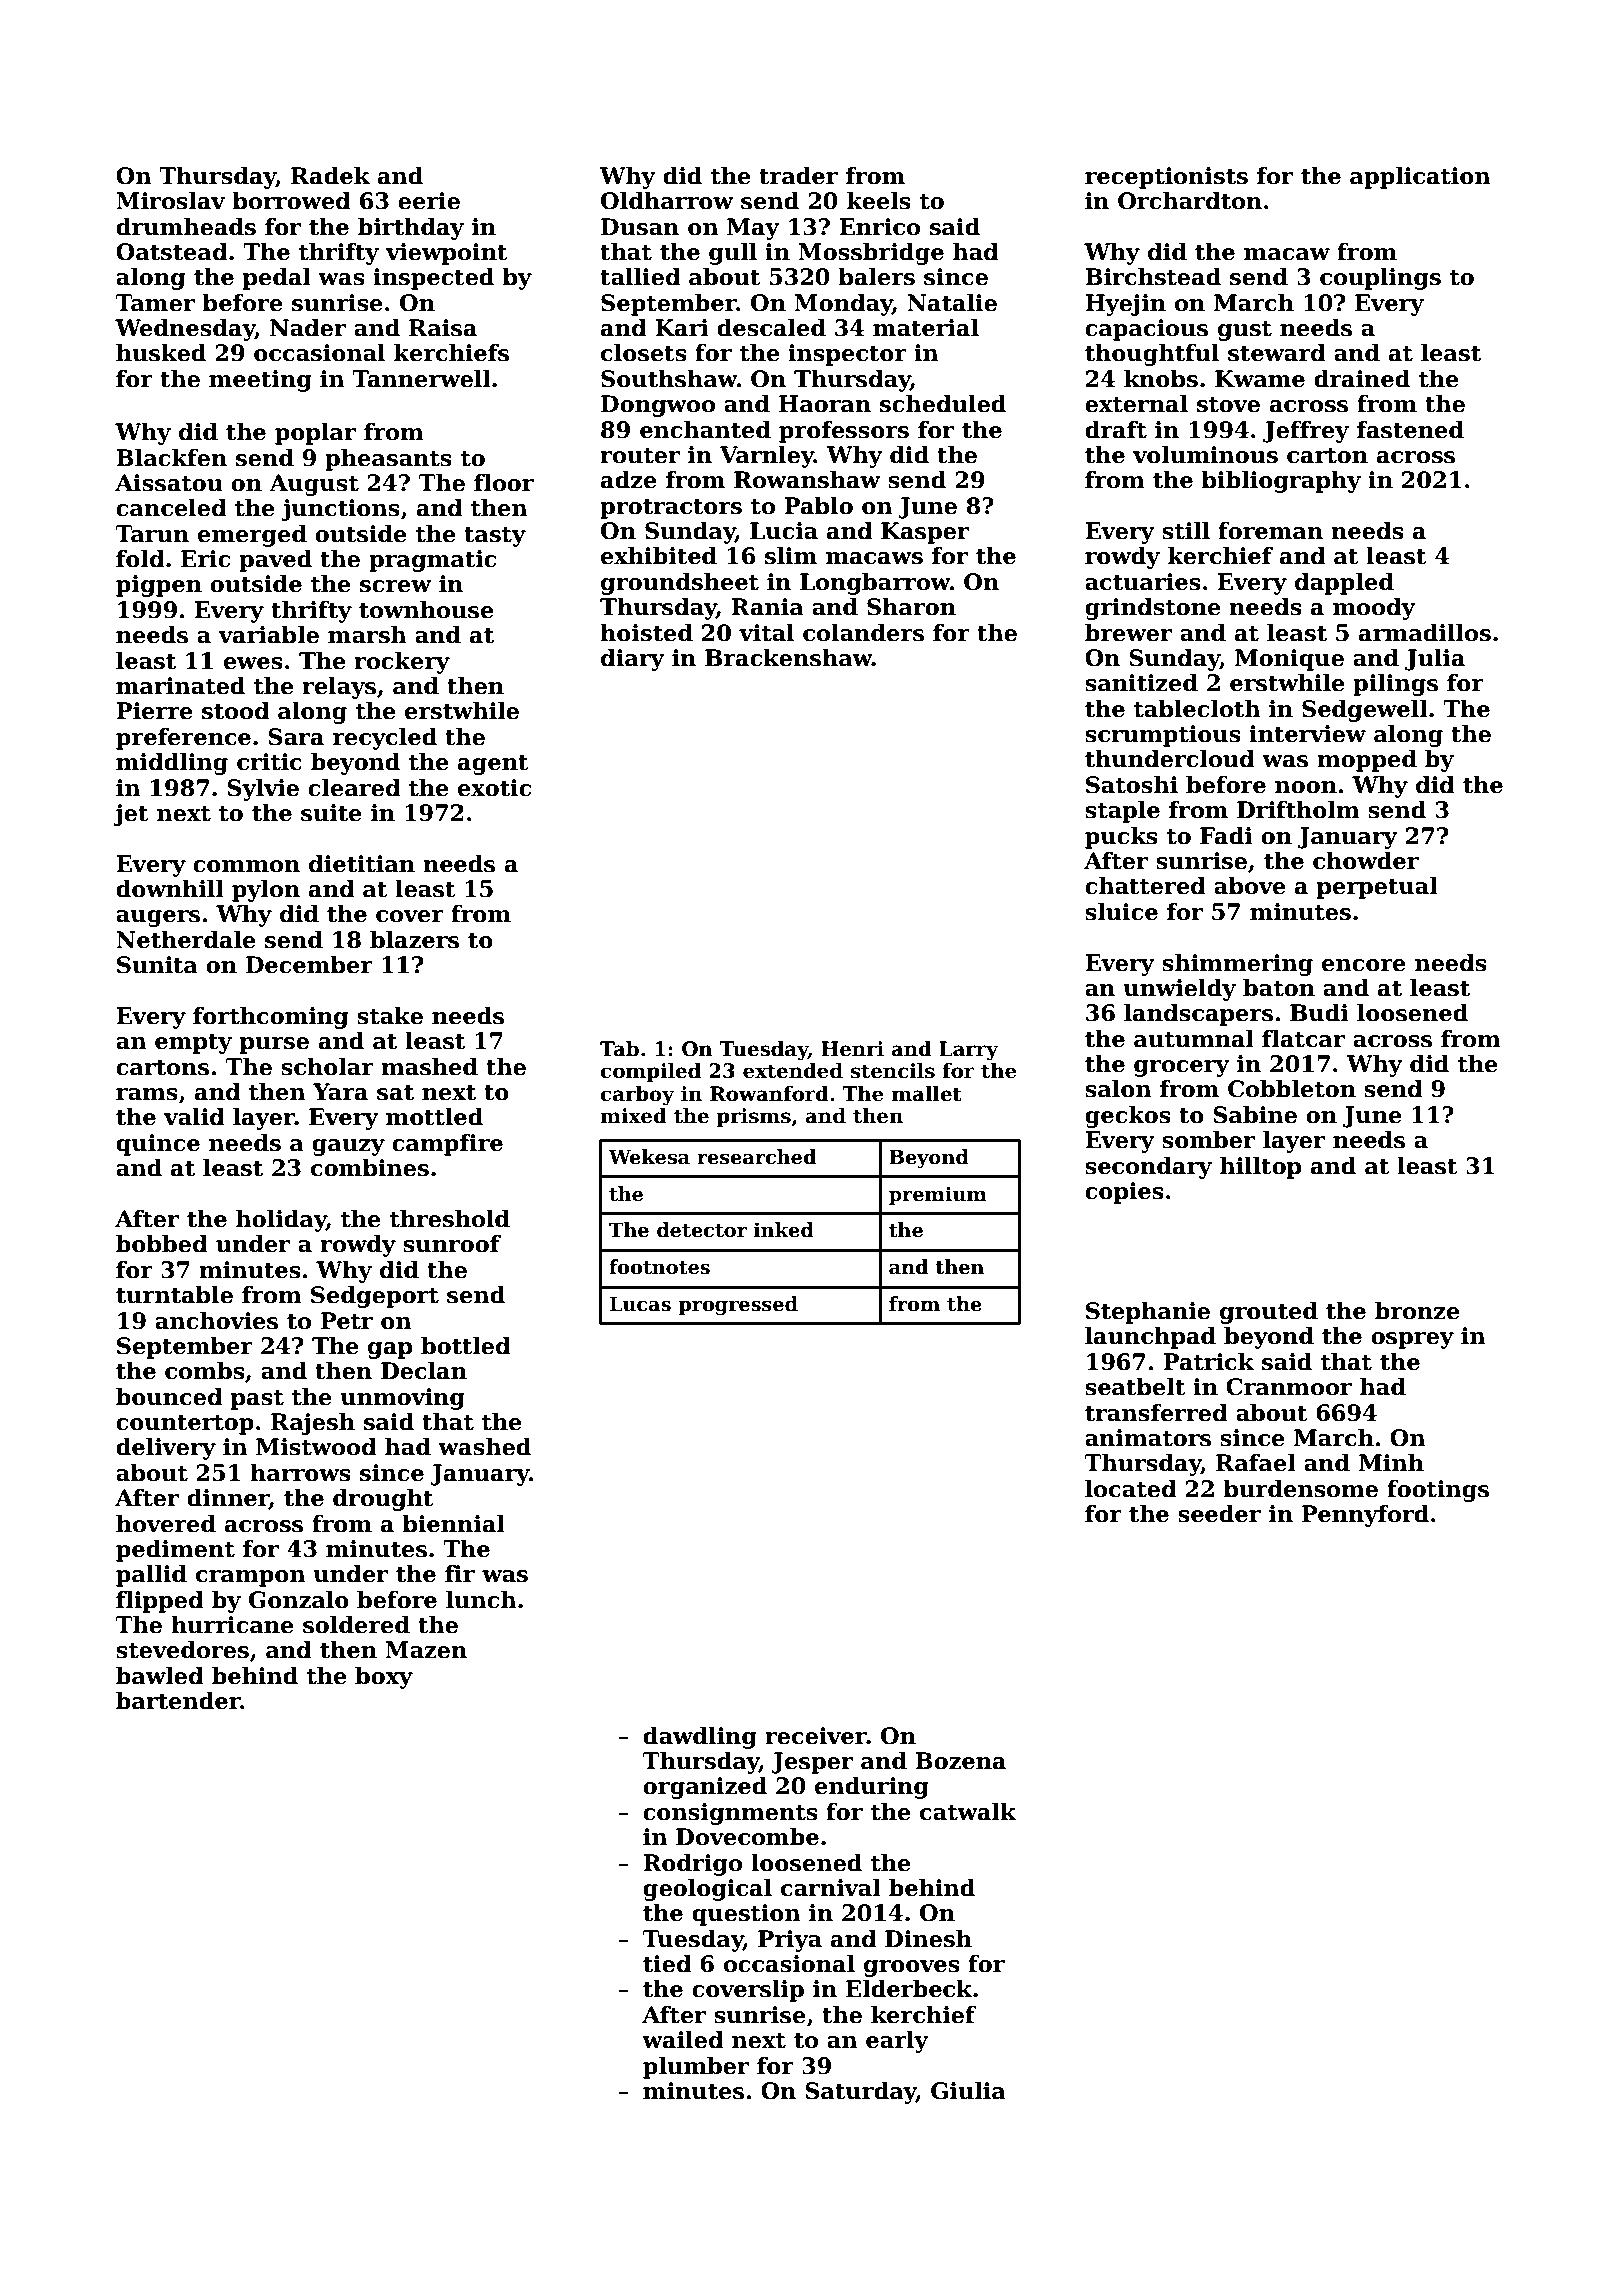 This image has height=2292, width=1620. I want to click on jet, so click(131, 815).
